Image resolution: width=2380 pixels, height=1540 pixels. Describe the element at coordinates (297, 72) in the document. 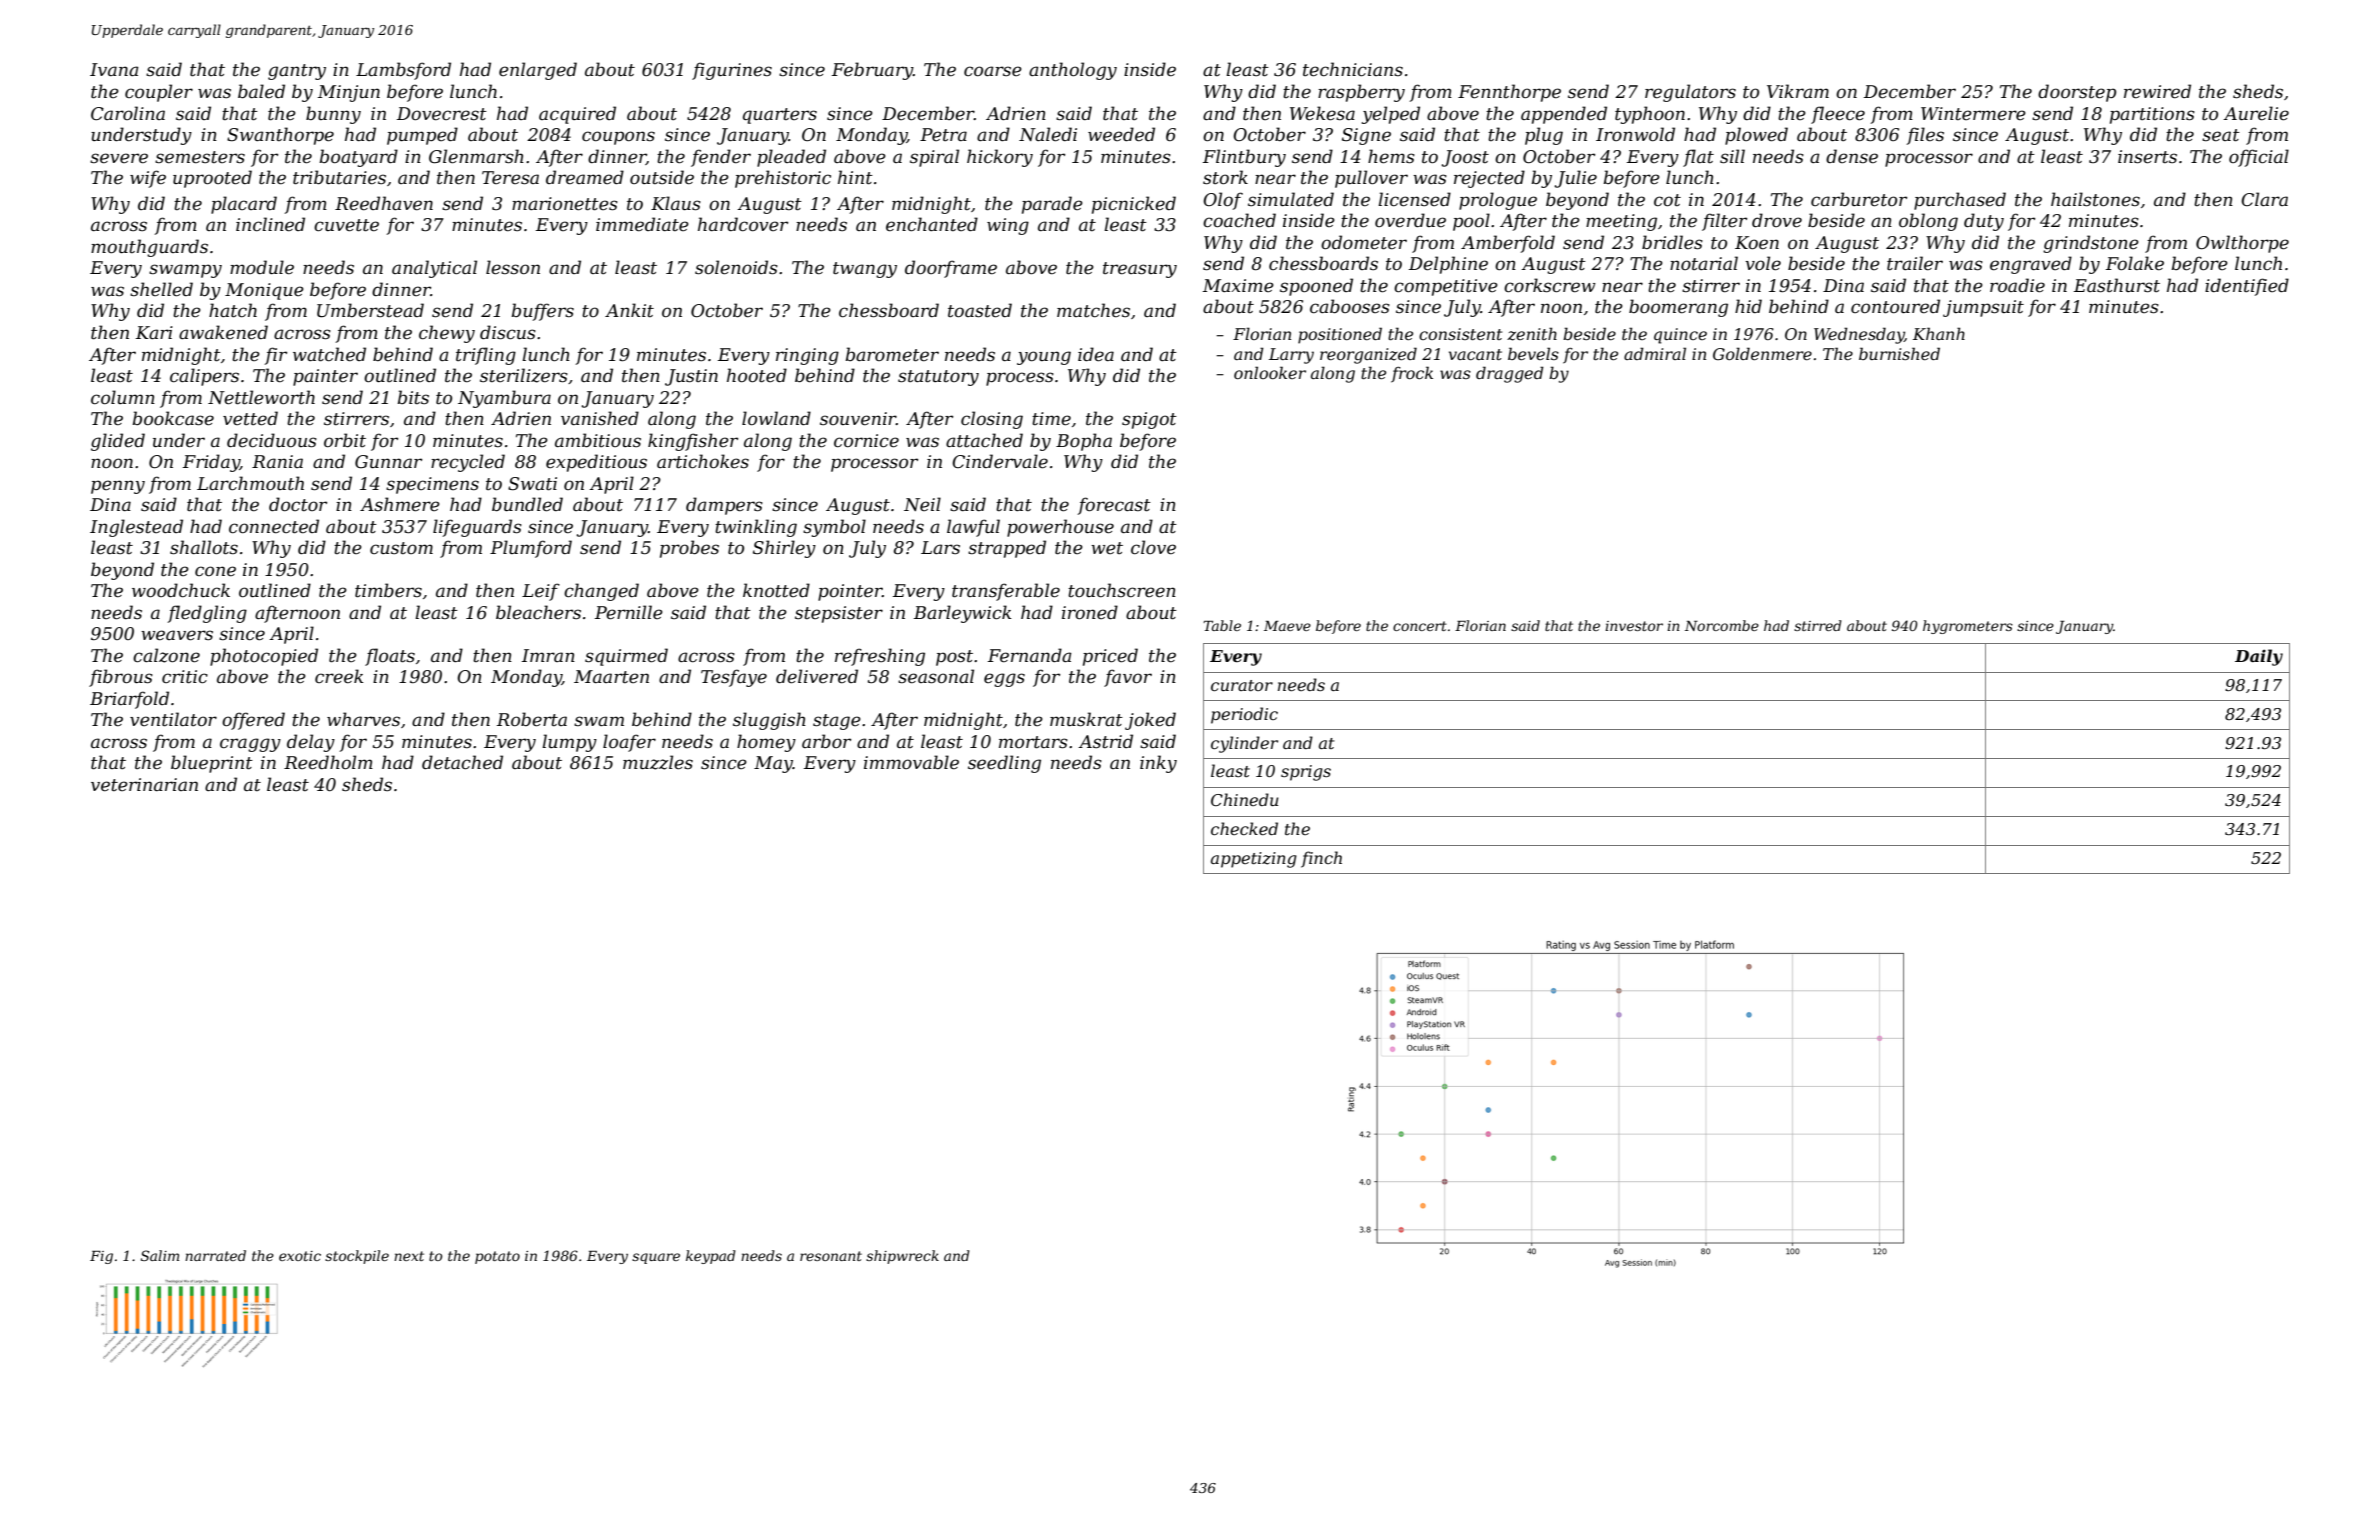

I see `gantry` at that location.
